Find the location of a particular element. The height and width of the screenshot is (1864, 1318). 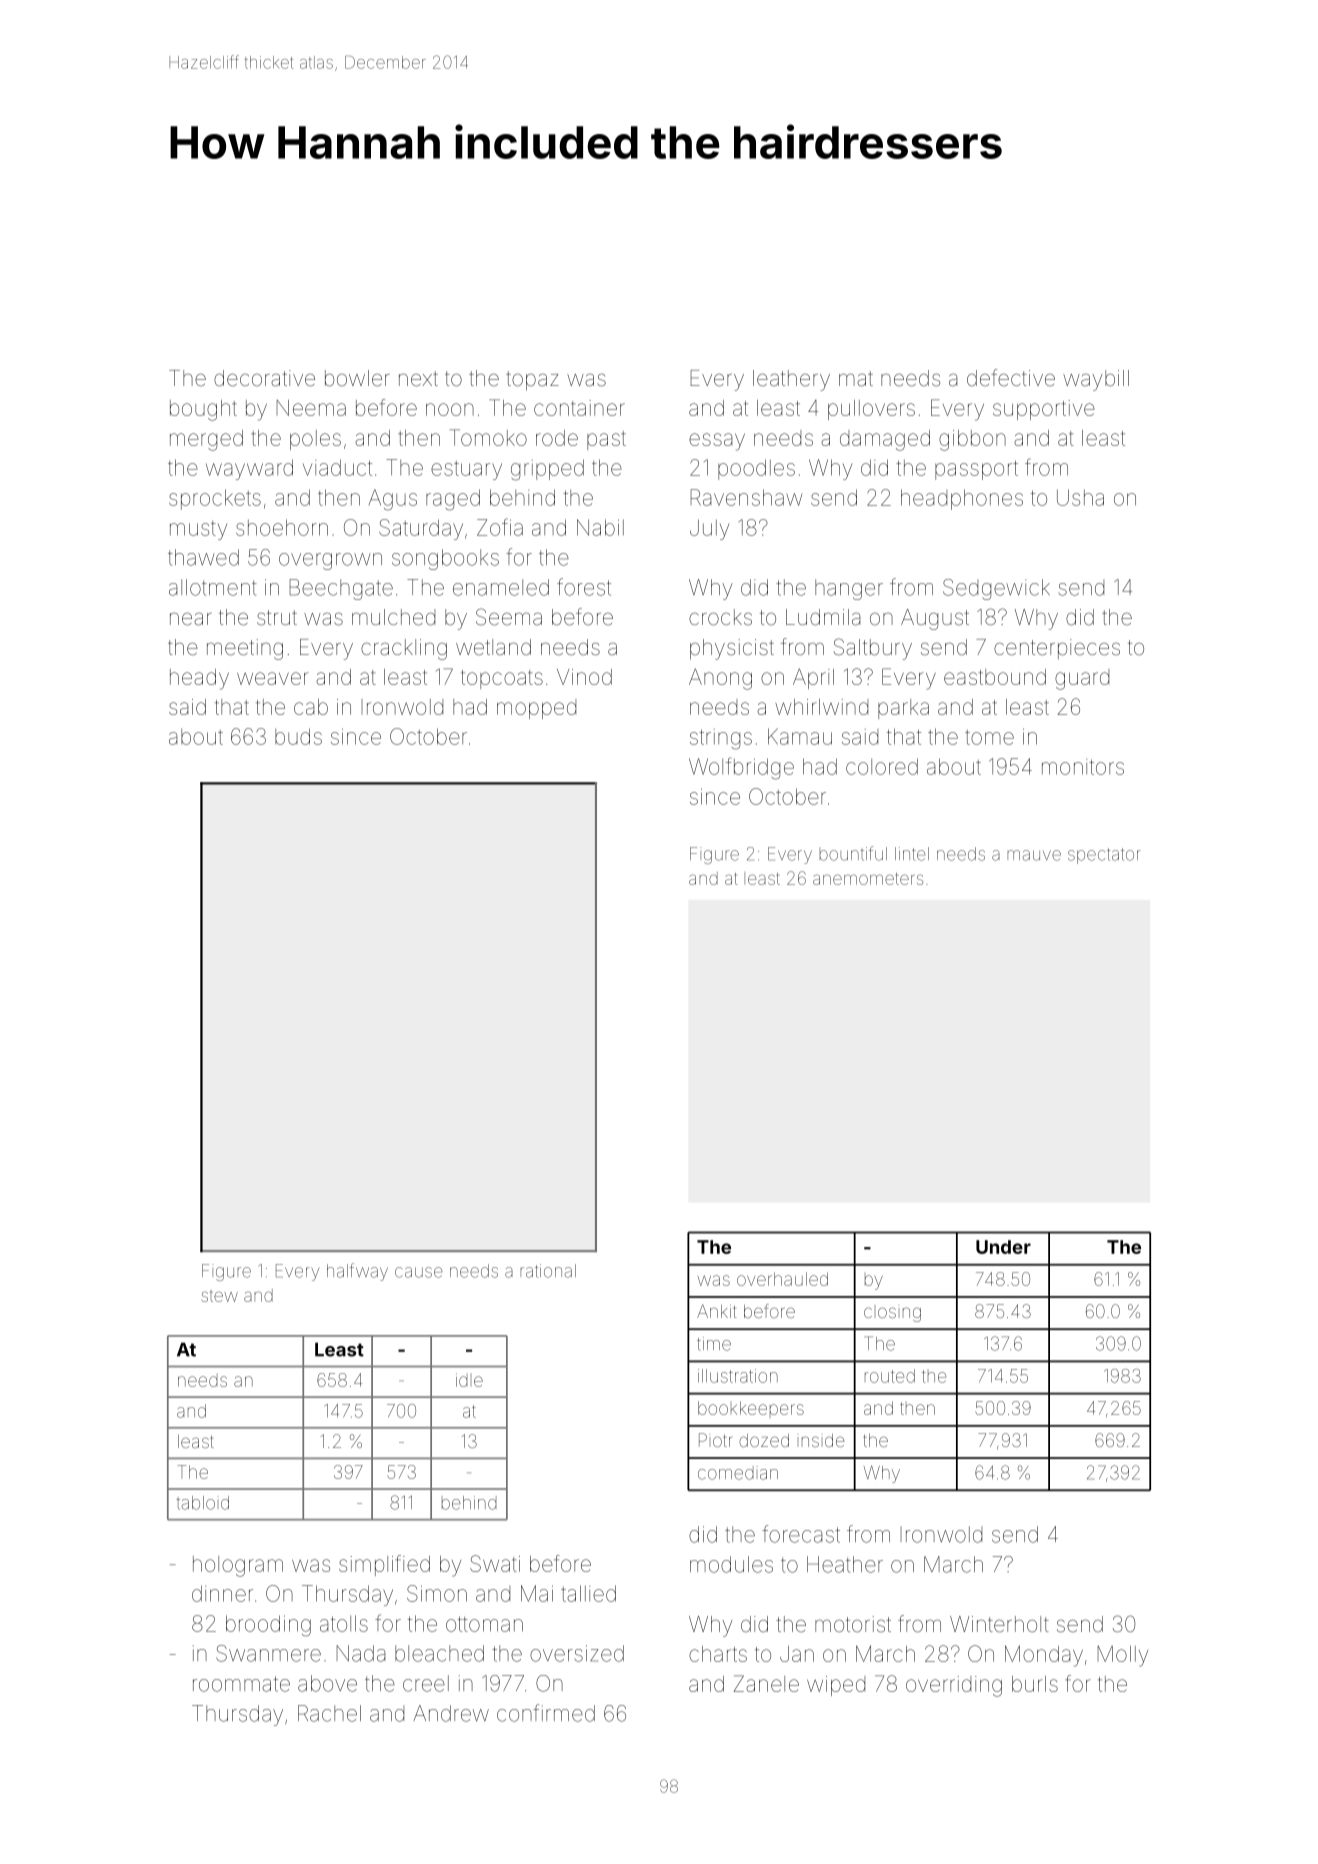

Usha is located at coordinates (1080, 497).
